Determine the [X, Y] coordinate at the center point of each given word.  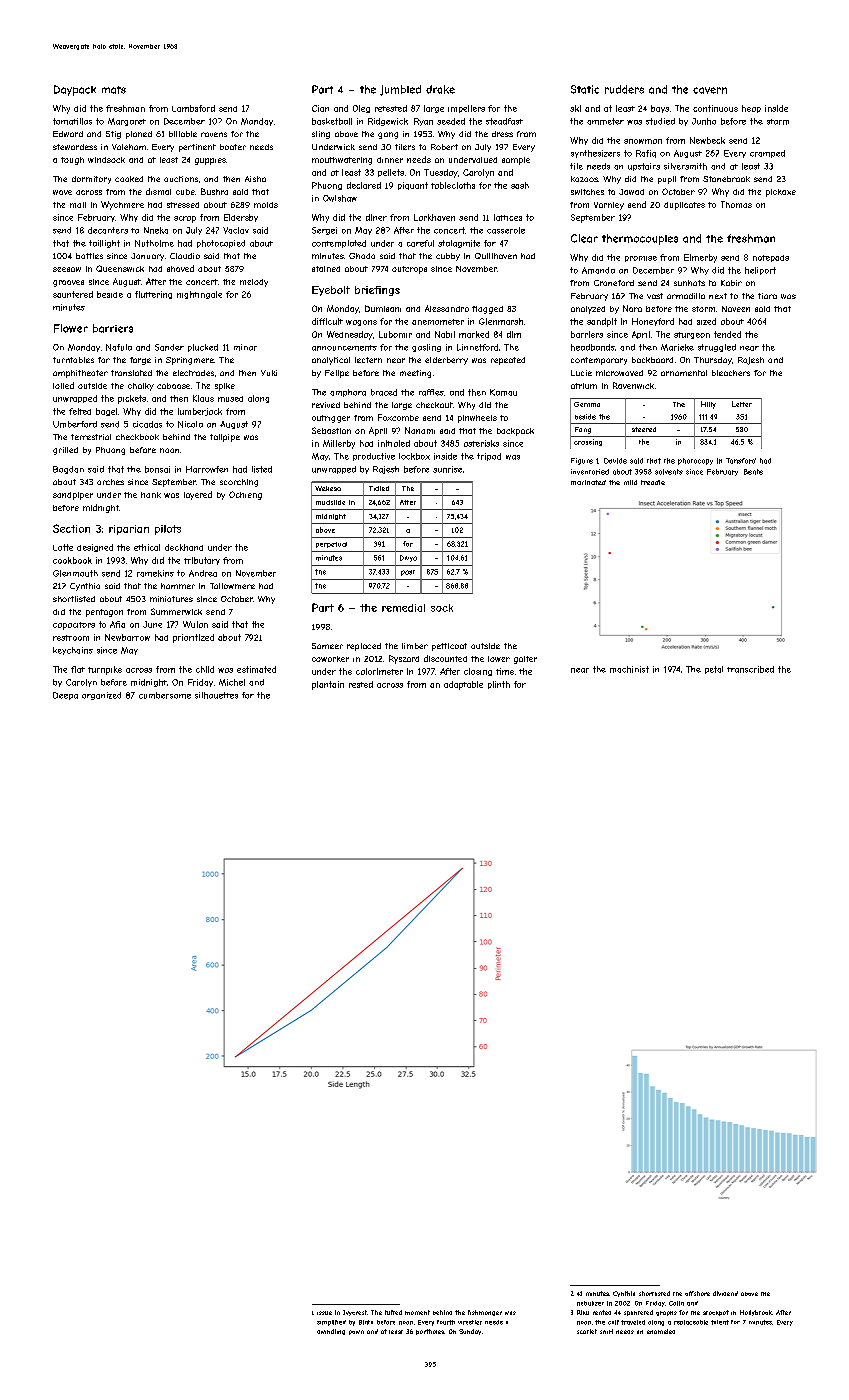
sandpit [602, 322]
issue [324, 1313]
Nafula [119, 347]
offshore [697, 1293]
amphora [348, 393]
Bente [753, 472]
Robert [444, 147]
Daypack [75, 90]
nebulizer [590, 1303]
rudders [624, 89]
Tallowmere [232, 586]
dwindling [331, 1332]
